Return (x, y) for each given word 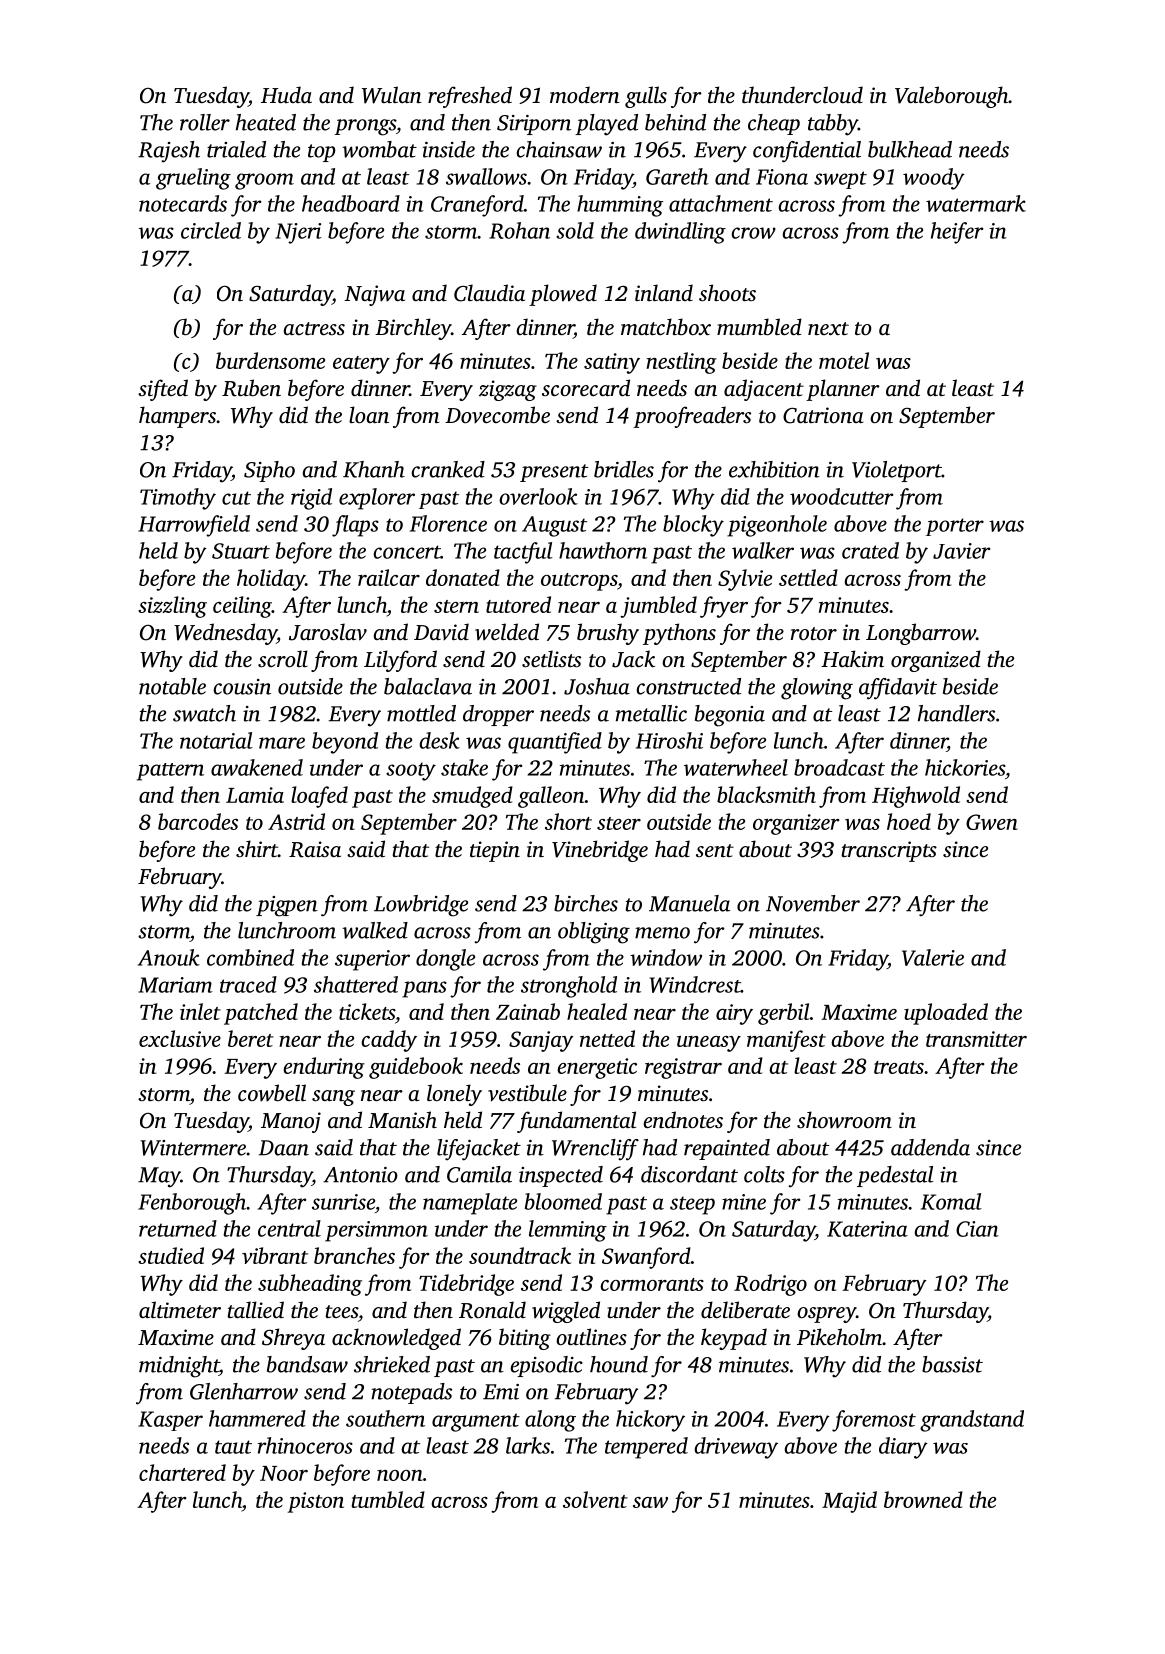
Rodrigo (770, 1285)
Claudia (489, 293)
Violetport (897, 471)
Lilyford (400, 661)
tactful (523, 553)
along (550, 1421)
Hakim (852, 658)
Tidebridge (466, 1285)
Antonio (360, 1175)
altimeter (180, 1309)
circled (211, 230)
